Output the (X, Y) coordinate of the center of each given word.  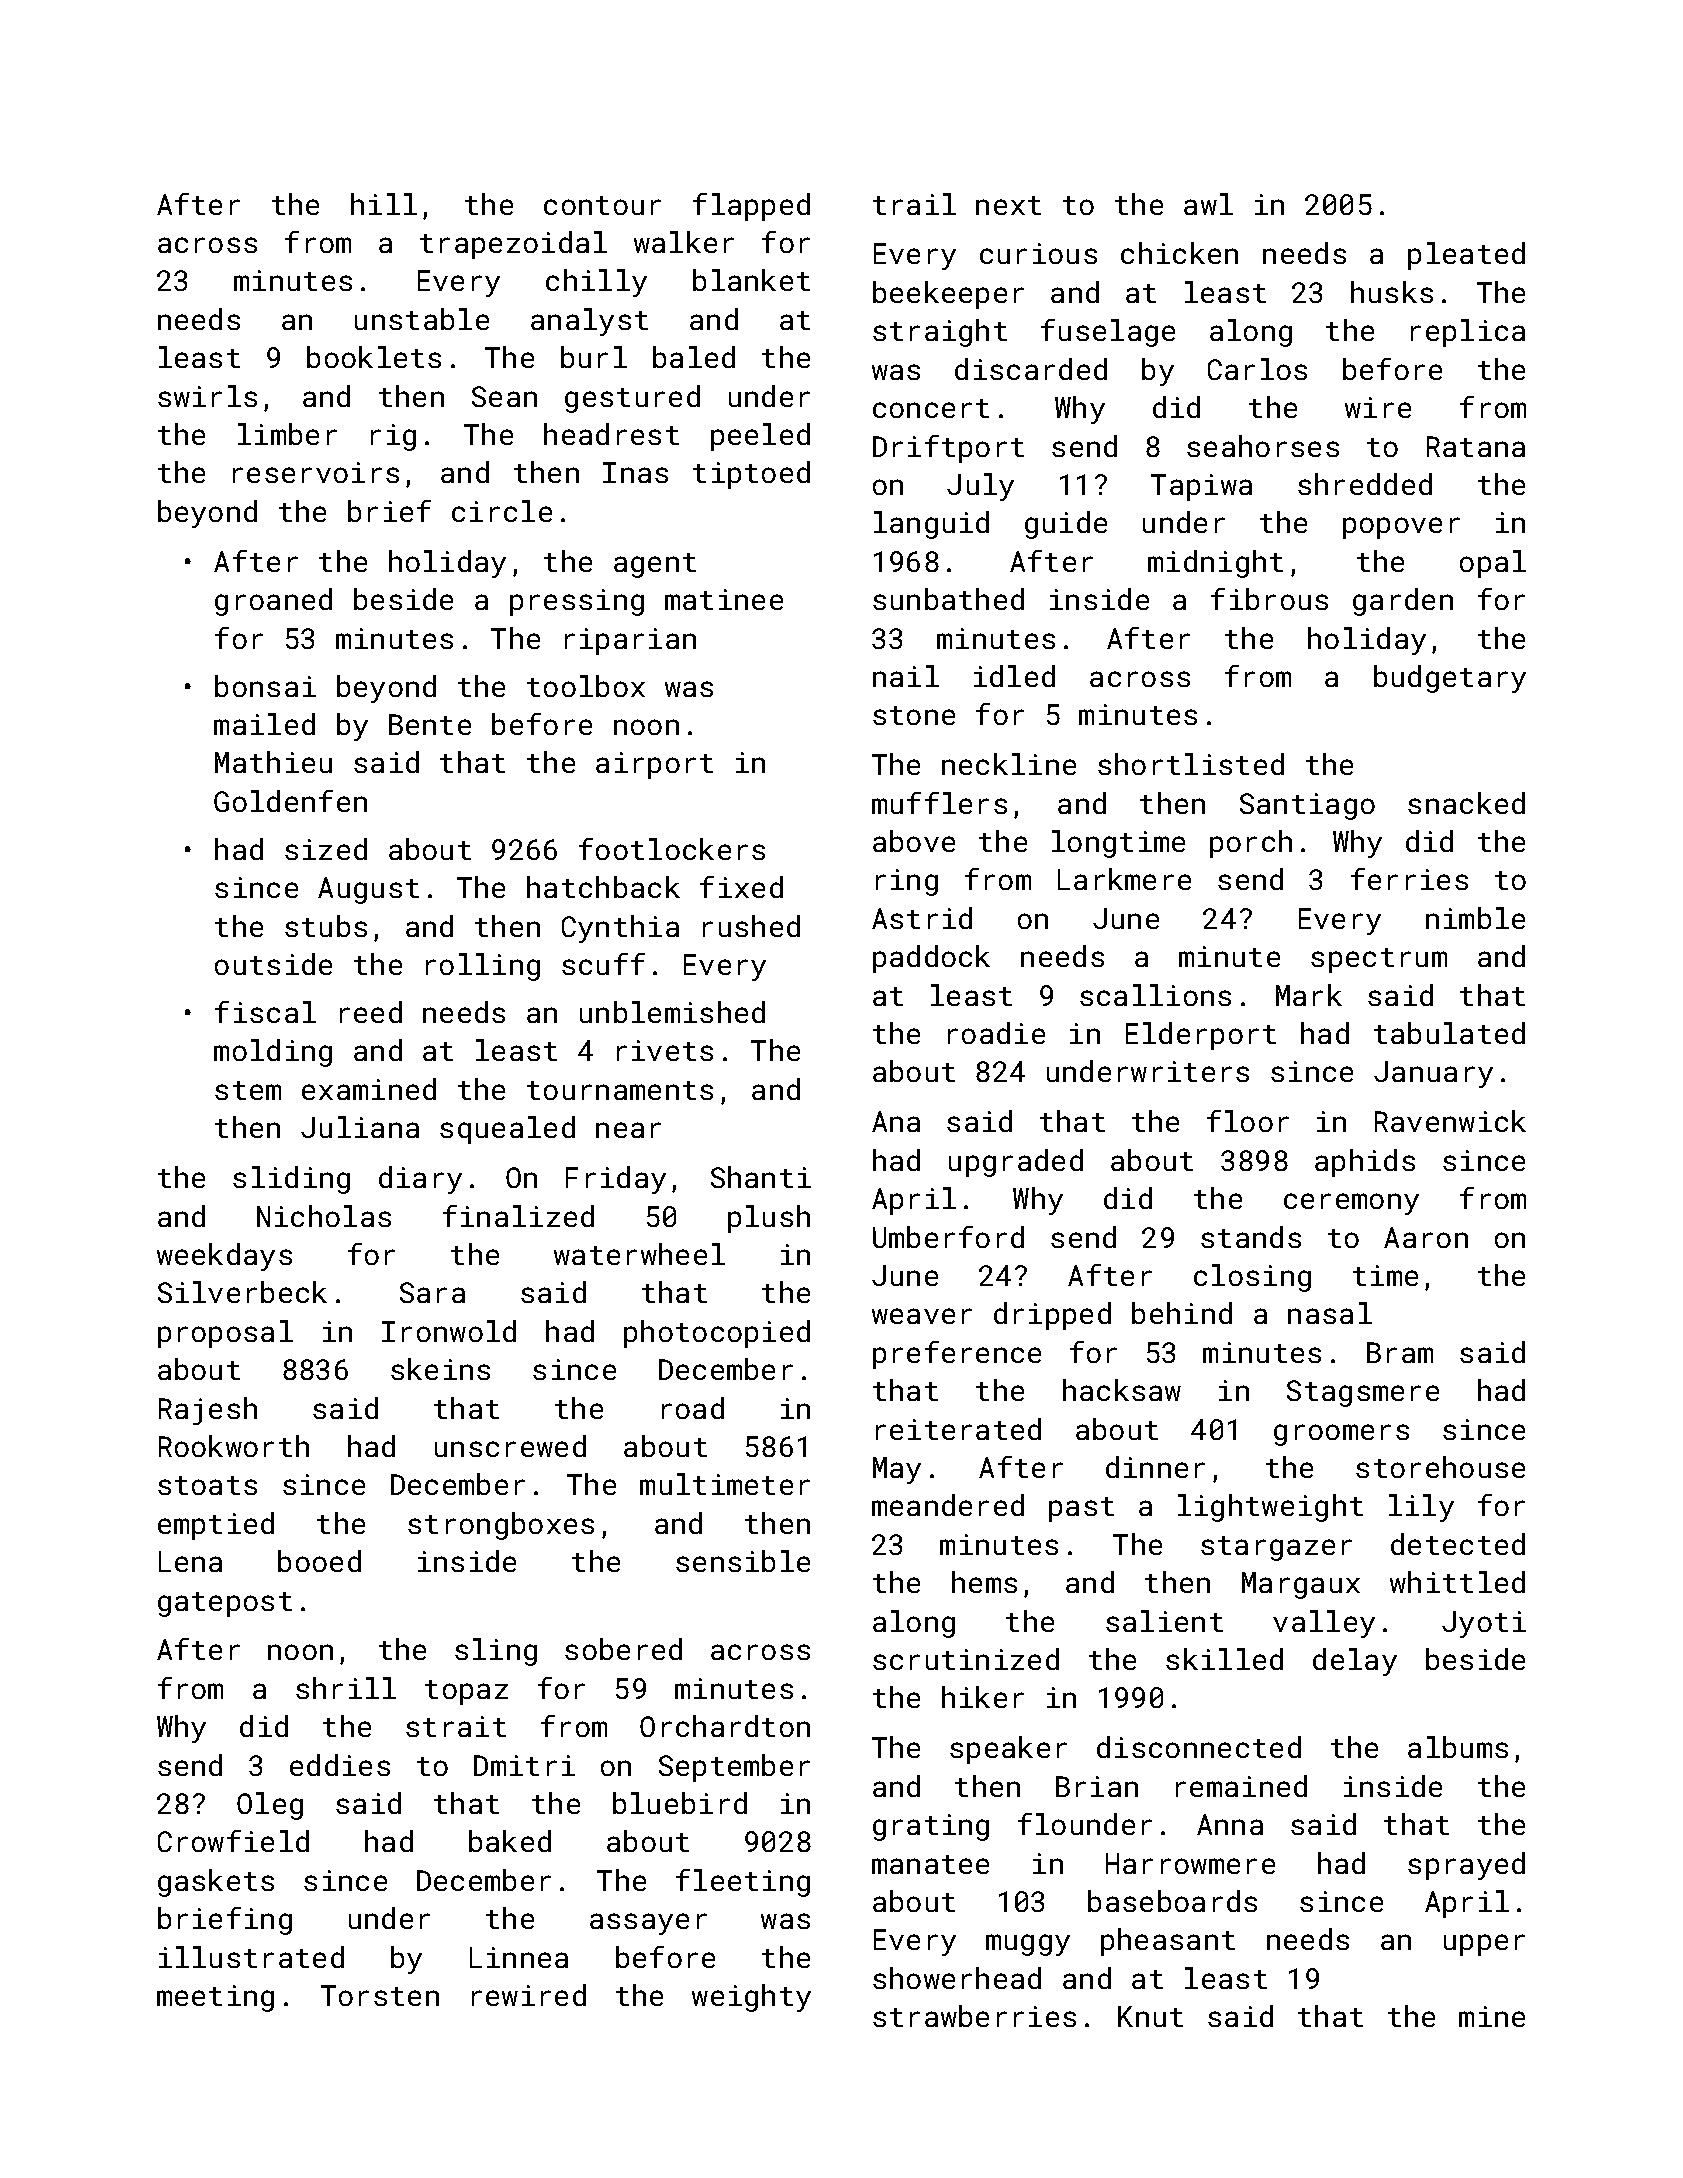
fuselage (1108, 333)
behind (1182, 1313)
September (734, 1768)
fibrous (1269, 599)
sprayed (1466, 1866)
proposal (225, 1334)
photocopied (717, 1334)
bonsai (265, 686)
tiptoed (751, 475)
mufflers (939, 803)
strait (456, 1726)
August (368, 890)
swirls (207, 396)
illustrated (251, 1957)
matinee (724, 599)
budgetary (1450, 679)
